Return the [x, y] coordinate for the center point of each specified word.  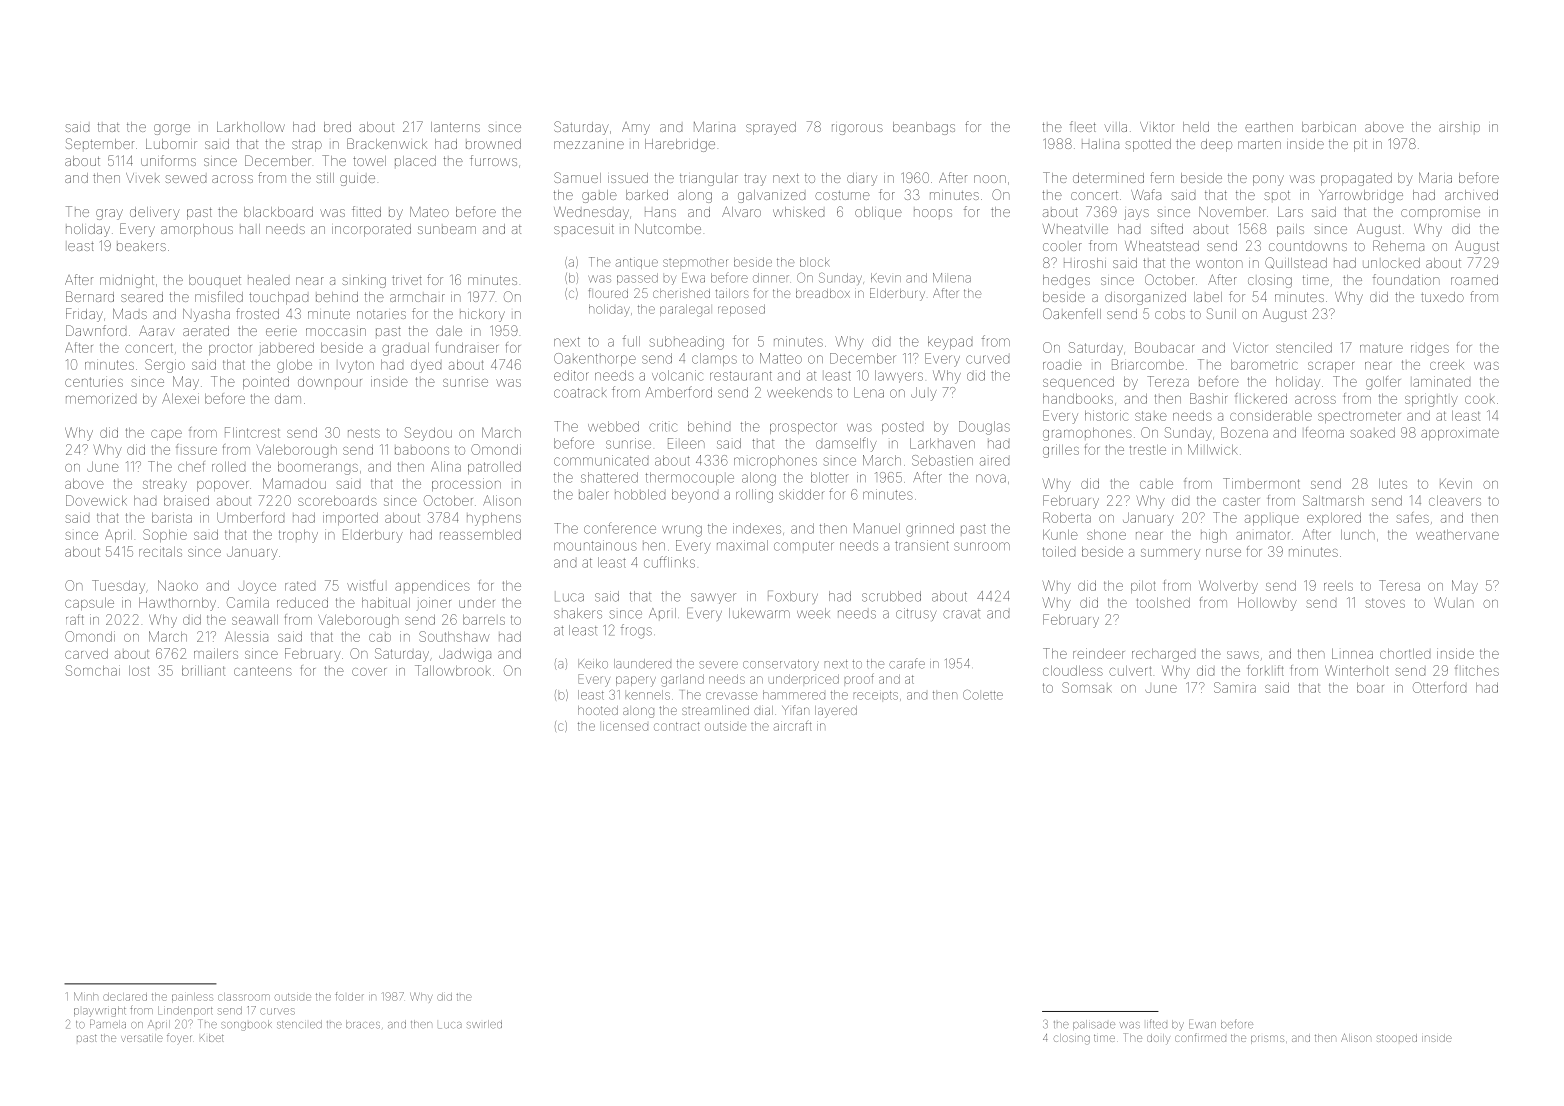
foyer [179, 1038]
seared [142, 297]
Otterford [1439, 687]
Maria [1435, 177]
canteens [263, 671]
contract [677, 726]
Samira [1235, 687]
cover [369, 672]
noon [990, 179]
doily [1158, 1039]
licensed [625, 726]
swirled [484, 1024]
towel [369, 161]
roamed [1474, 280]
